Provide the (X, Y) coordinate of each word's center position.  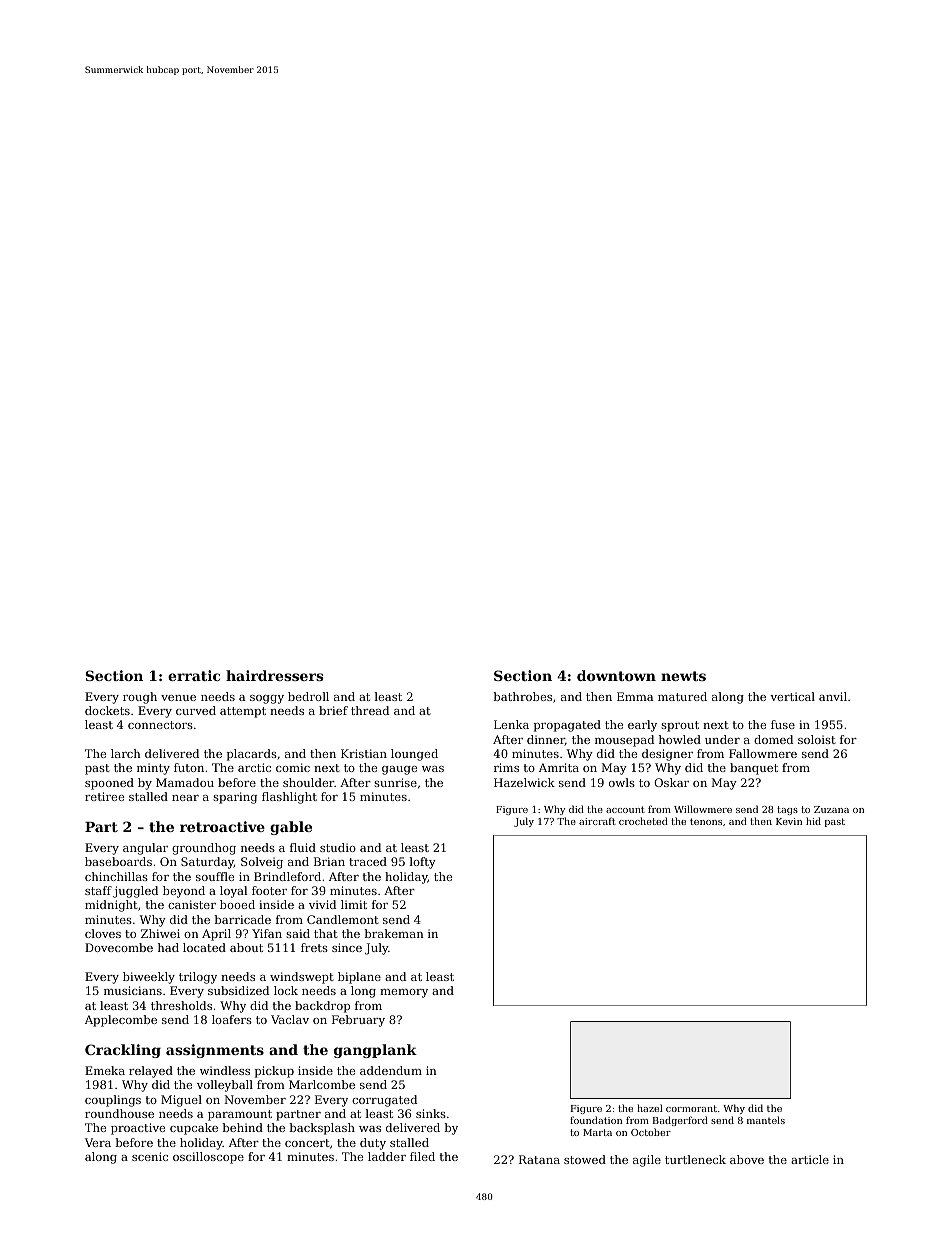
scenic (150, 1156)
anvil (833, 696)
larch (126, 753)
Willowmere (703, 809)
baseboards (118, 861)
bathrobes (522, 696)
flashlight (289, 798)
